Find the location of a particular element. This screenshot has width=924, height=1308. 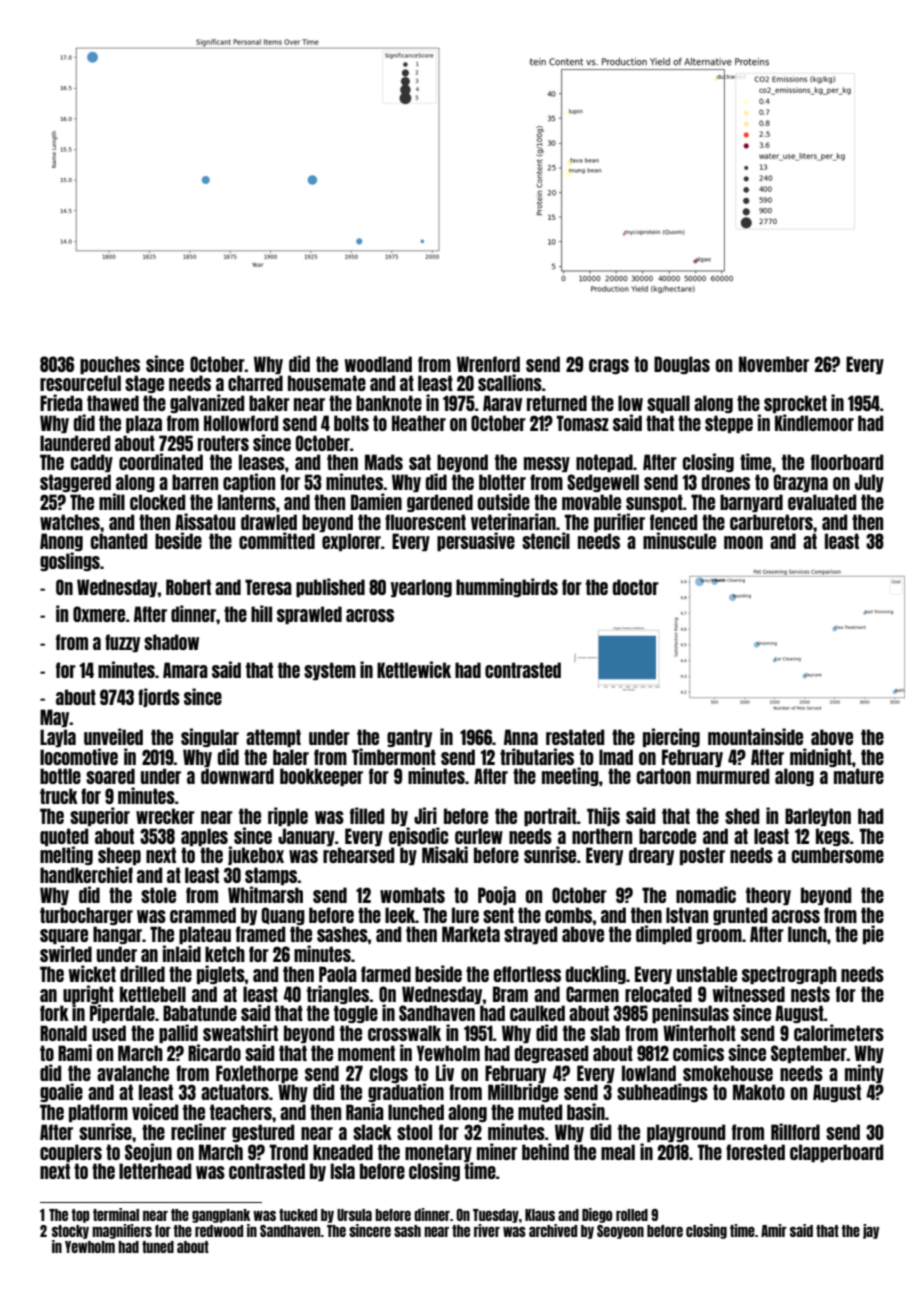

sprawled is located at coordinates (309, 615).
